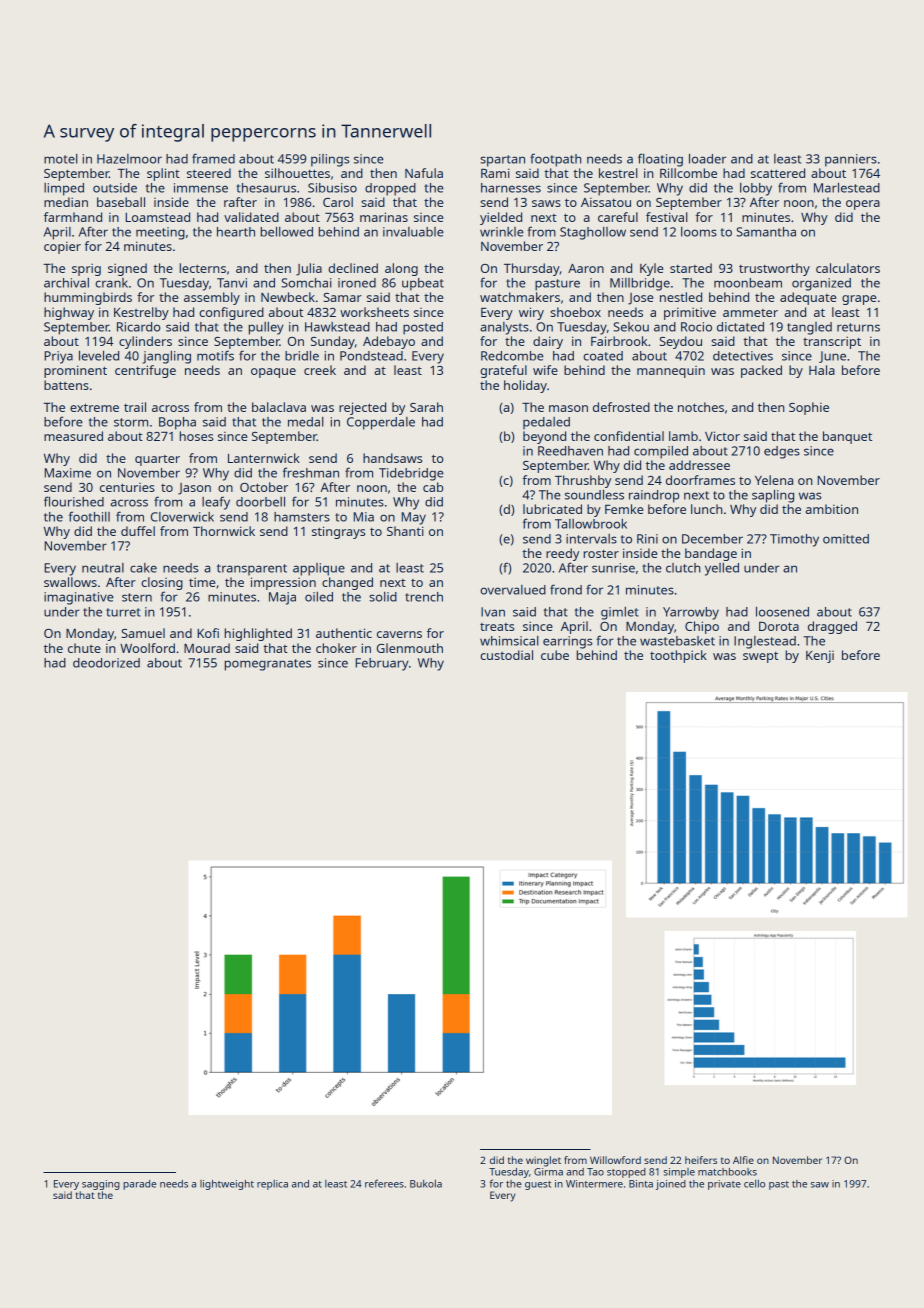  Describe the element at coordinates (207, 648) in the screenshot. I see `Mourad` at that location.
